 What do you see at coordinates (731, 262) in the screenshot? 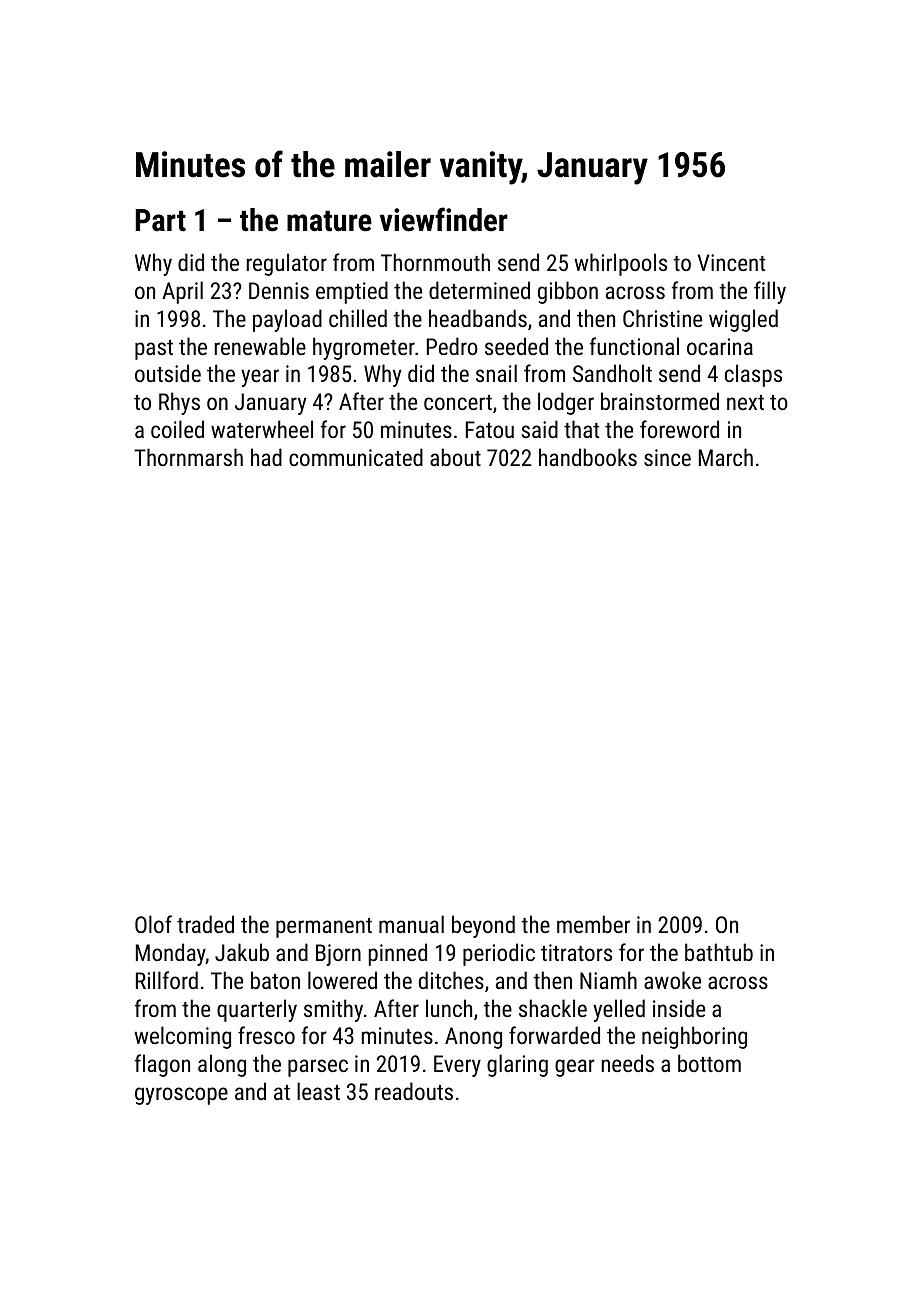
I see `Vincent` at bounding box center [731, 262].
